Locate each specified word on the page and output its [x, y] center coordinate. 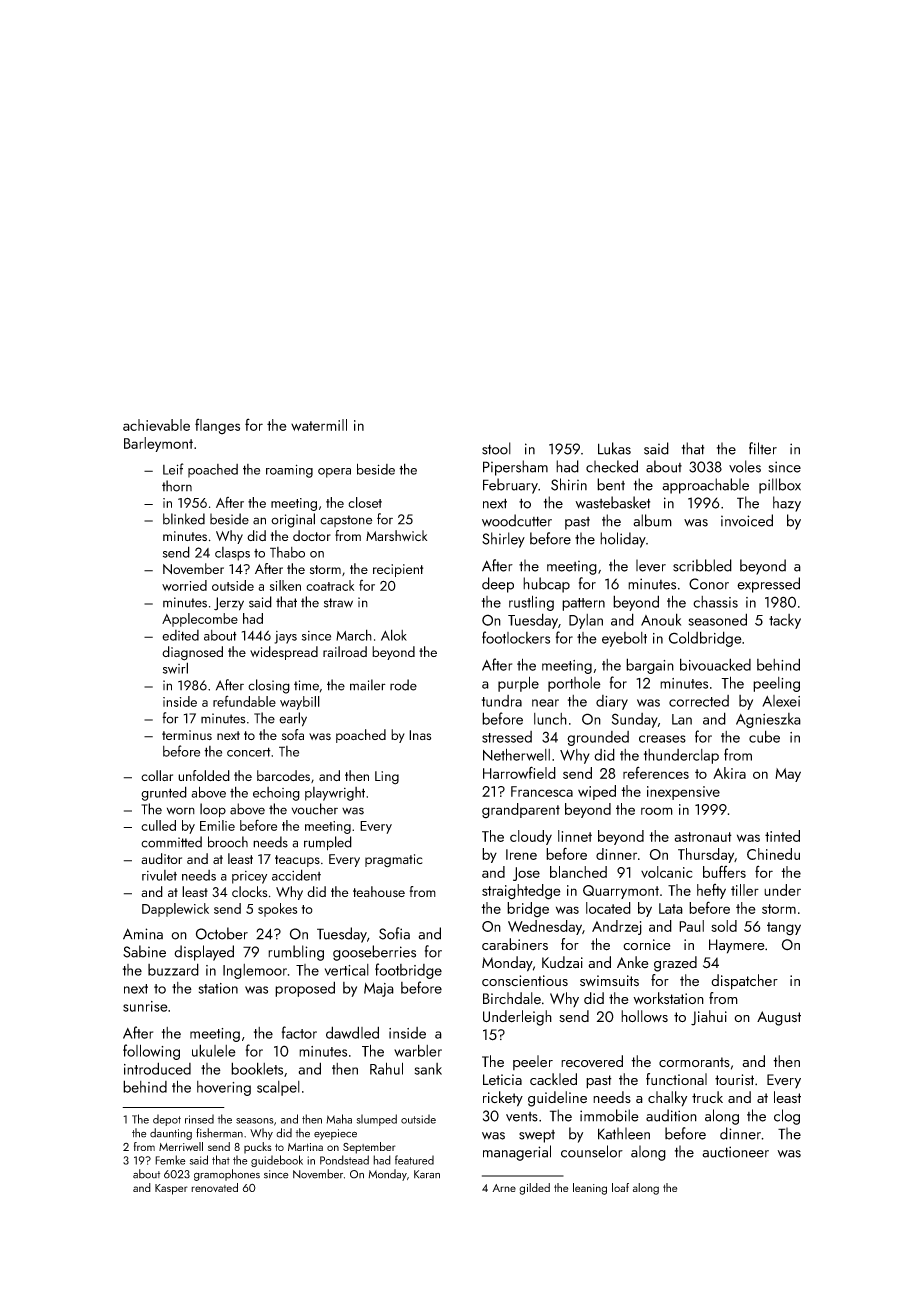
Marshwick [396, 535]
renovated [214, 1187]
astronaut [703, 837]
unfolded [204, 775]
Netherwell [516, 754]
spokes [277, 910]
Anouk [661, 619]
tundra [502, 701]
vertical [347, 970]
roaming [289, 471]
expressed [768, 585]
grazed [675, 964]
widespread [284, 653]
